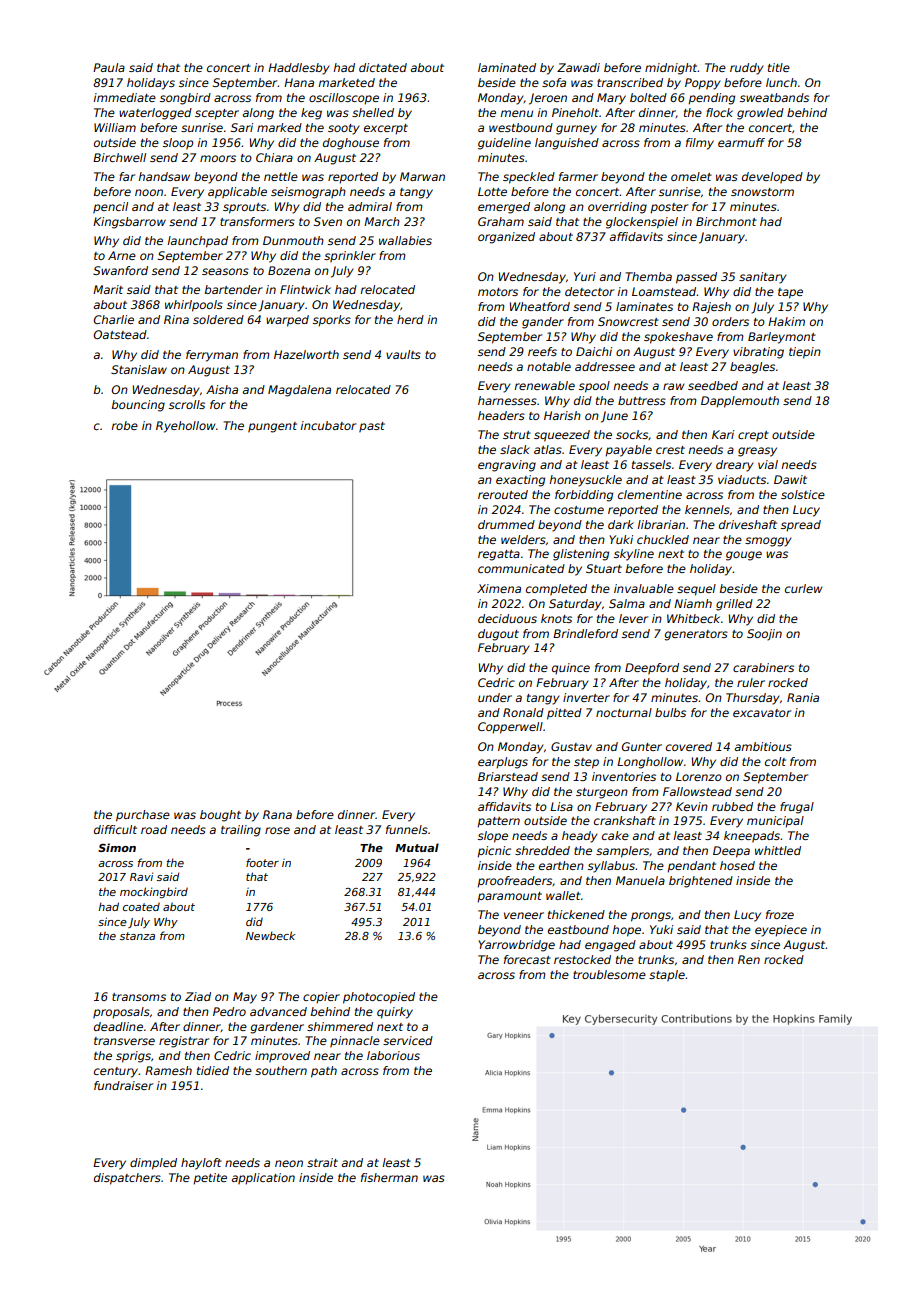  What do you see at coordinates (640, 880) in the screenshot?
I see `Manuela` at bounding box center [640, 880].
